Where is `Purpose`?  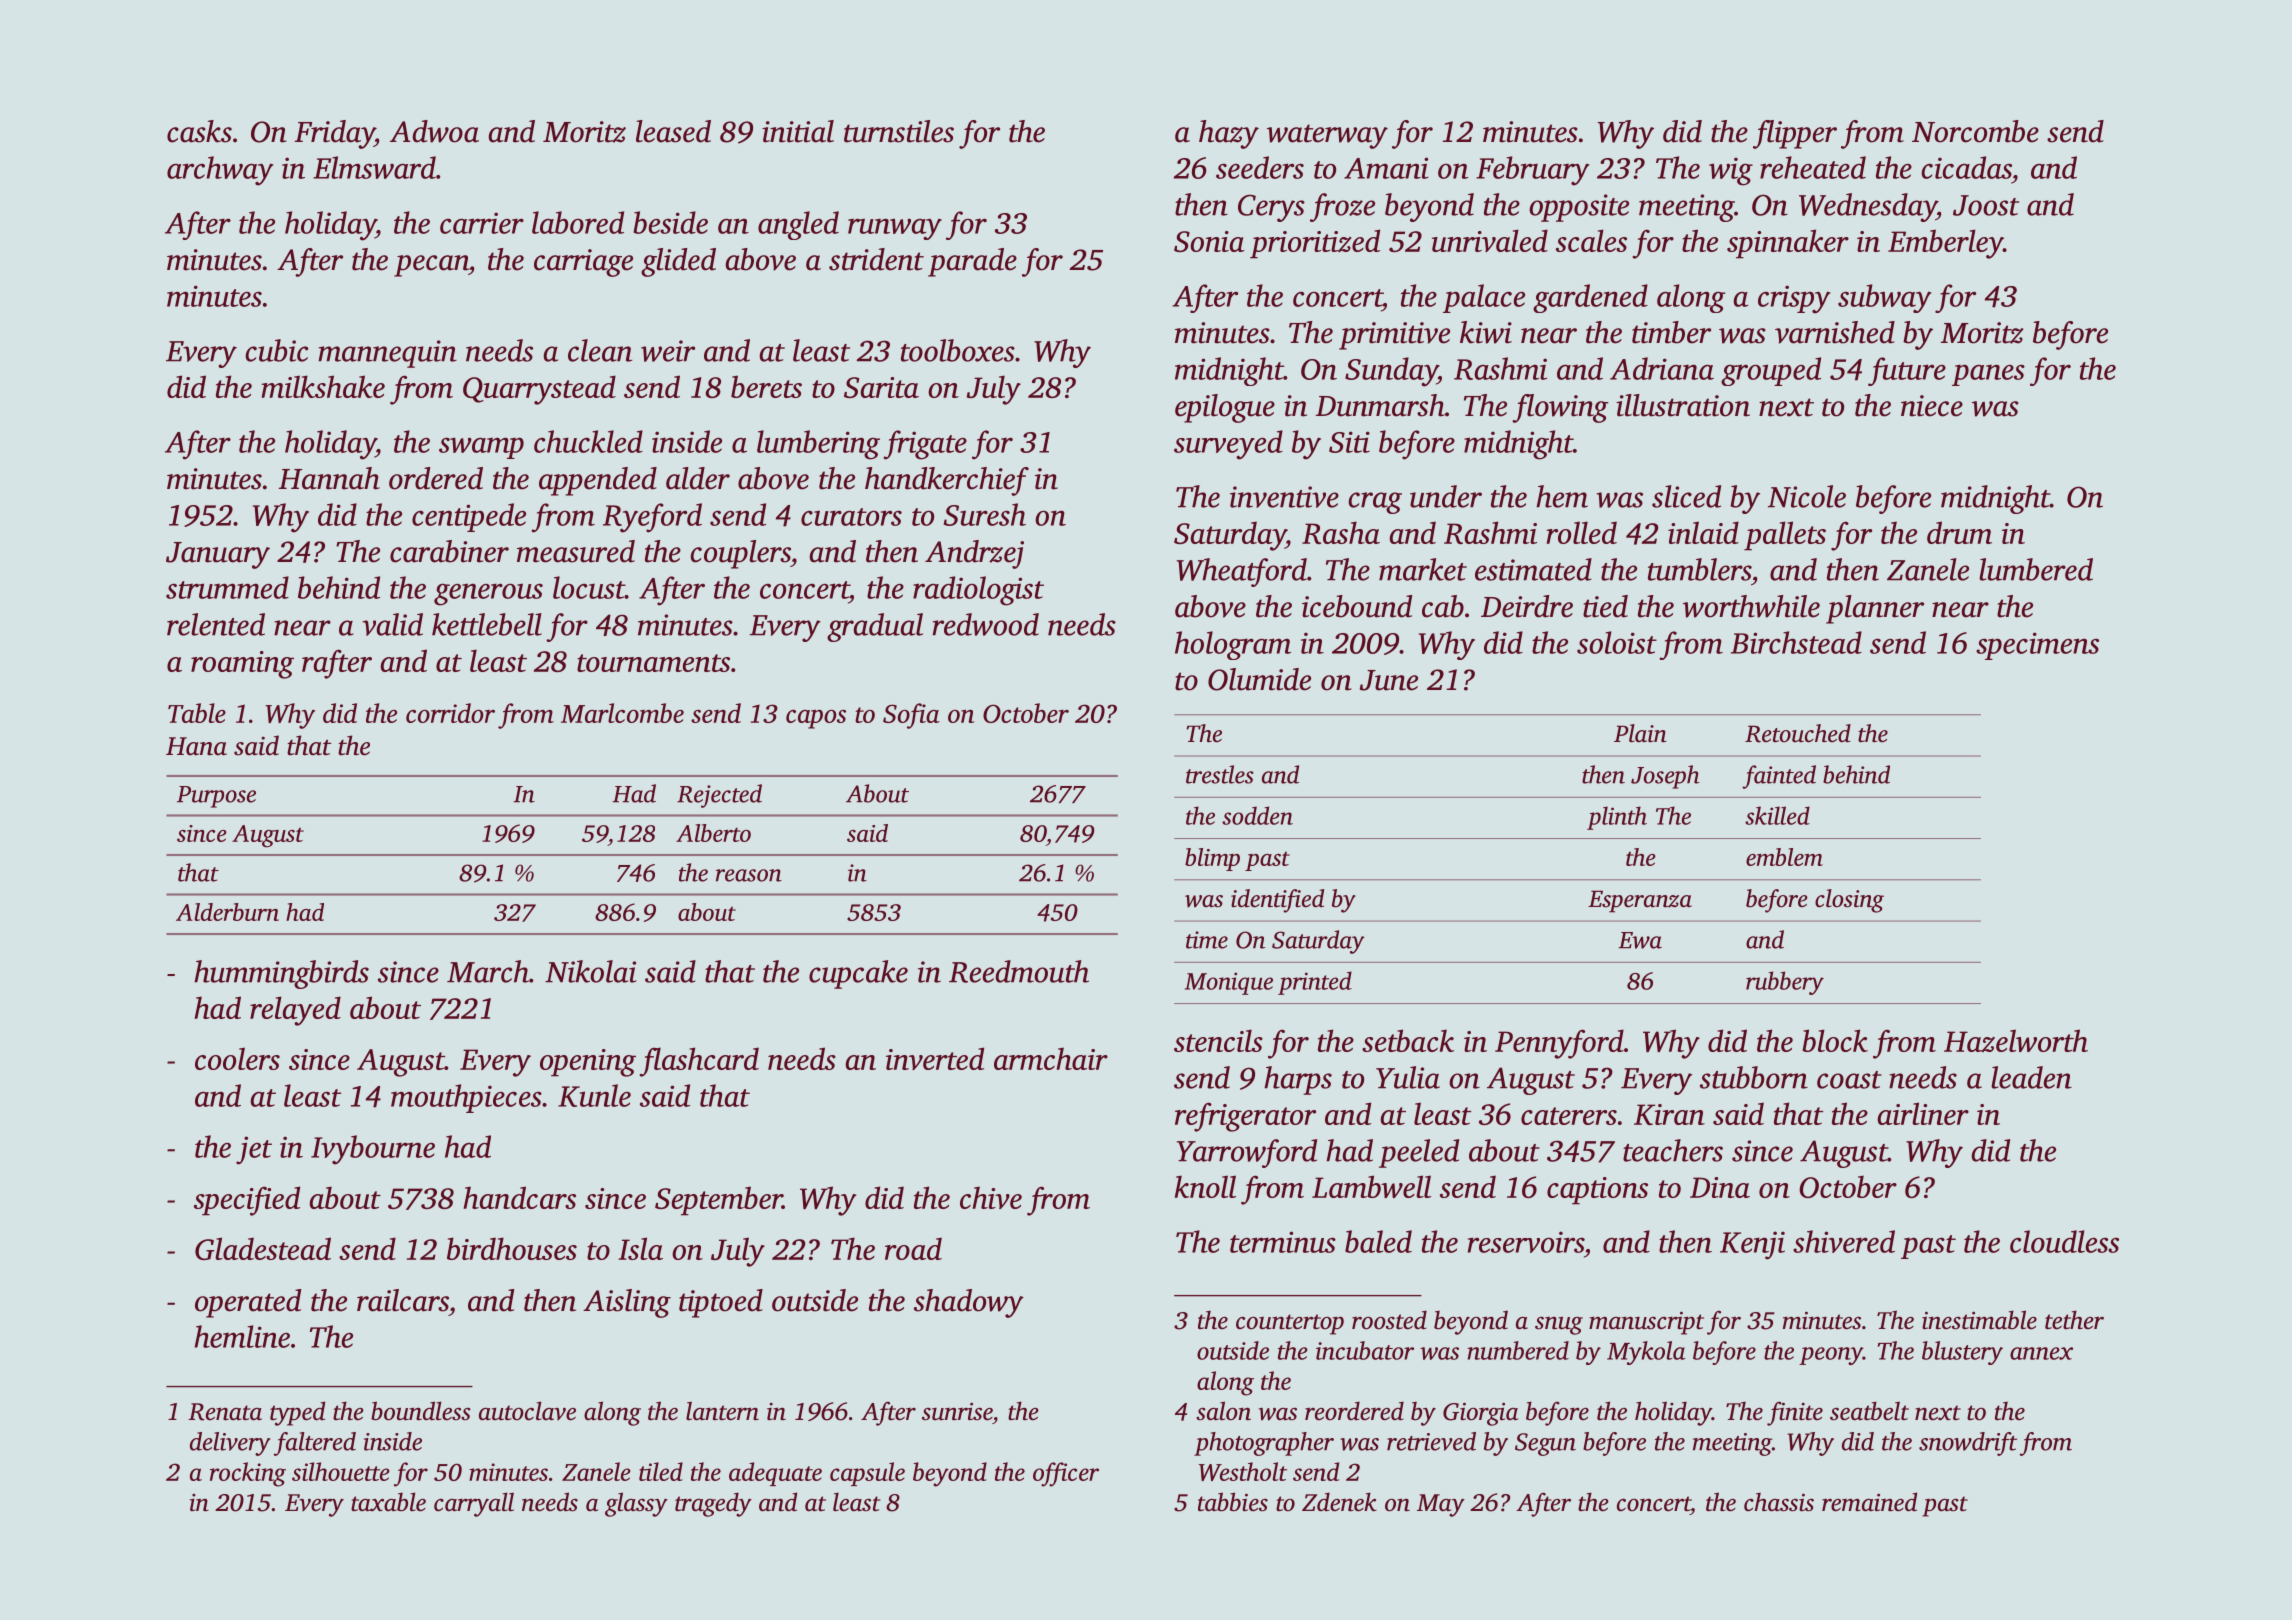 Purpose is located at coordinates (216, 797).
